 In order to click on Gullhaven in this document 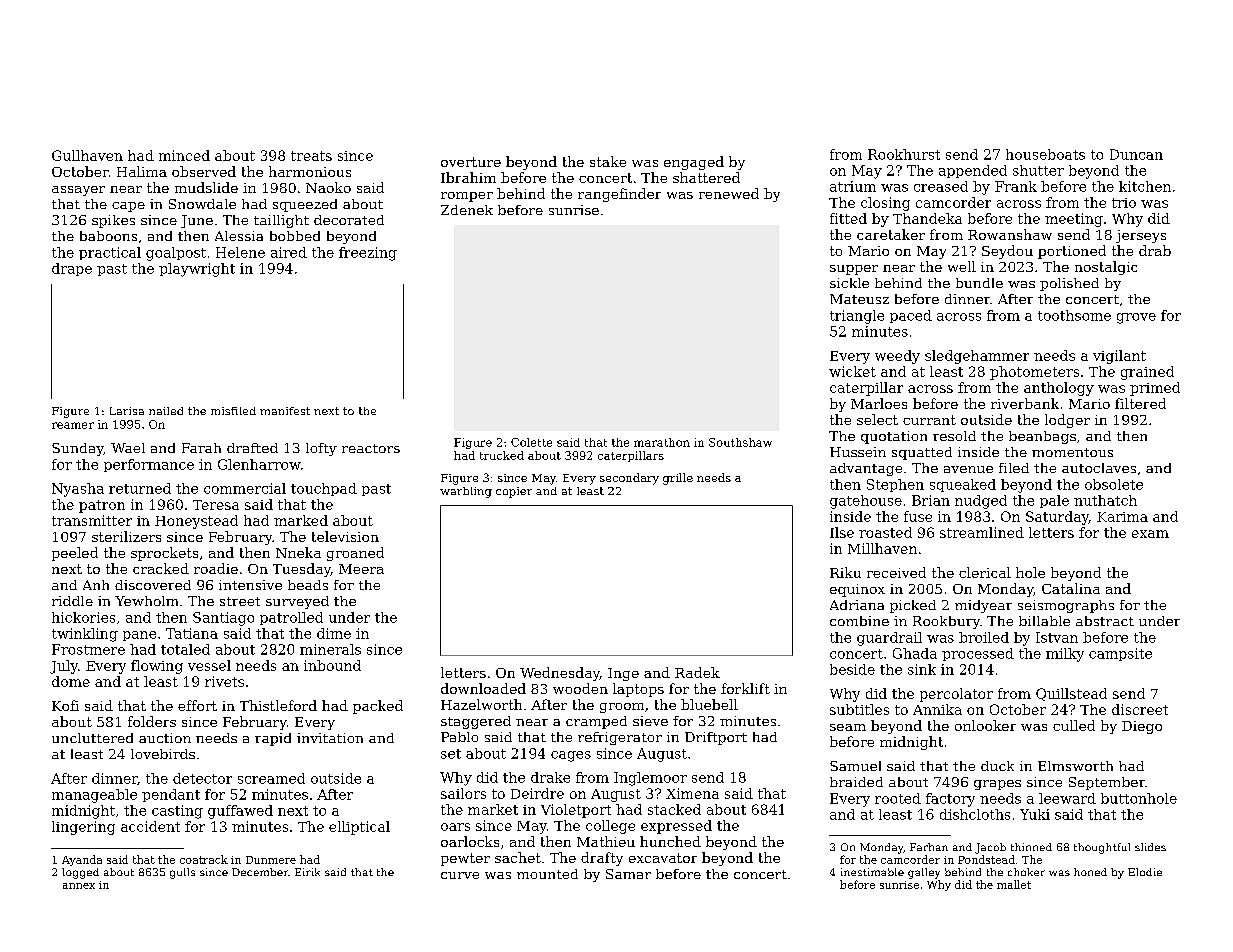, I will do `click(87, 155)`.
